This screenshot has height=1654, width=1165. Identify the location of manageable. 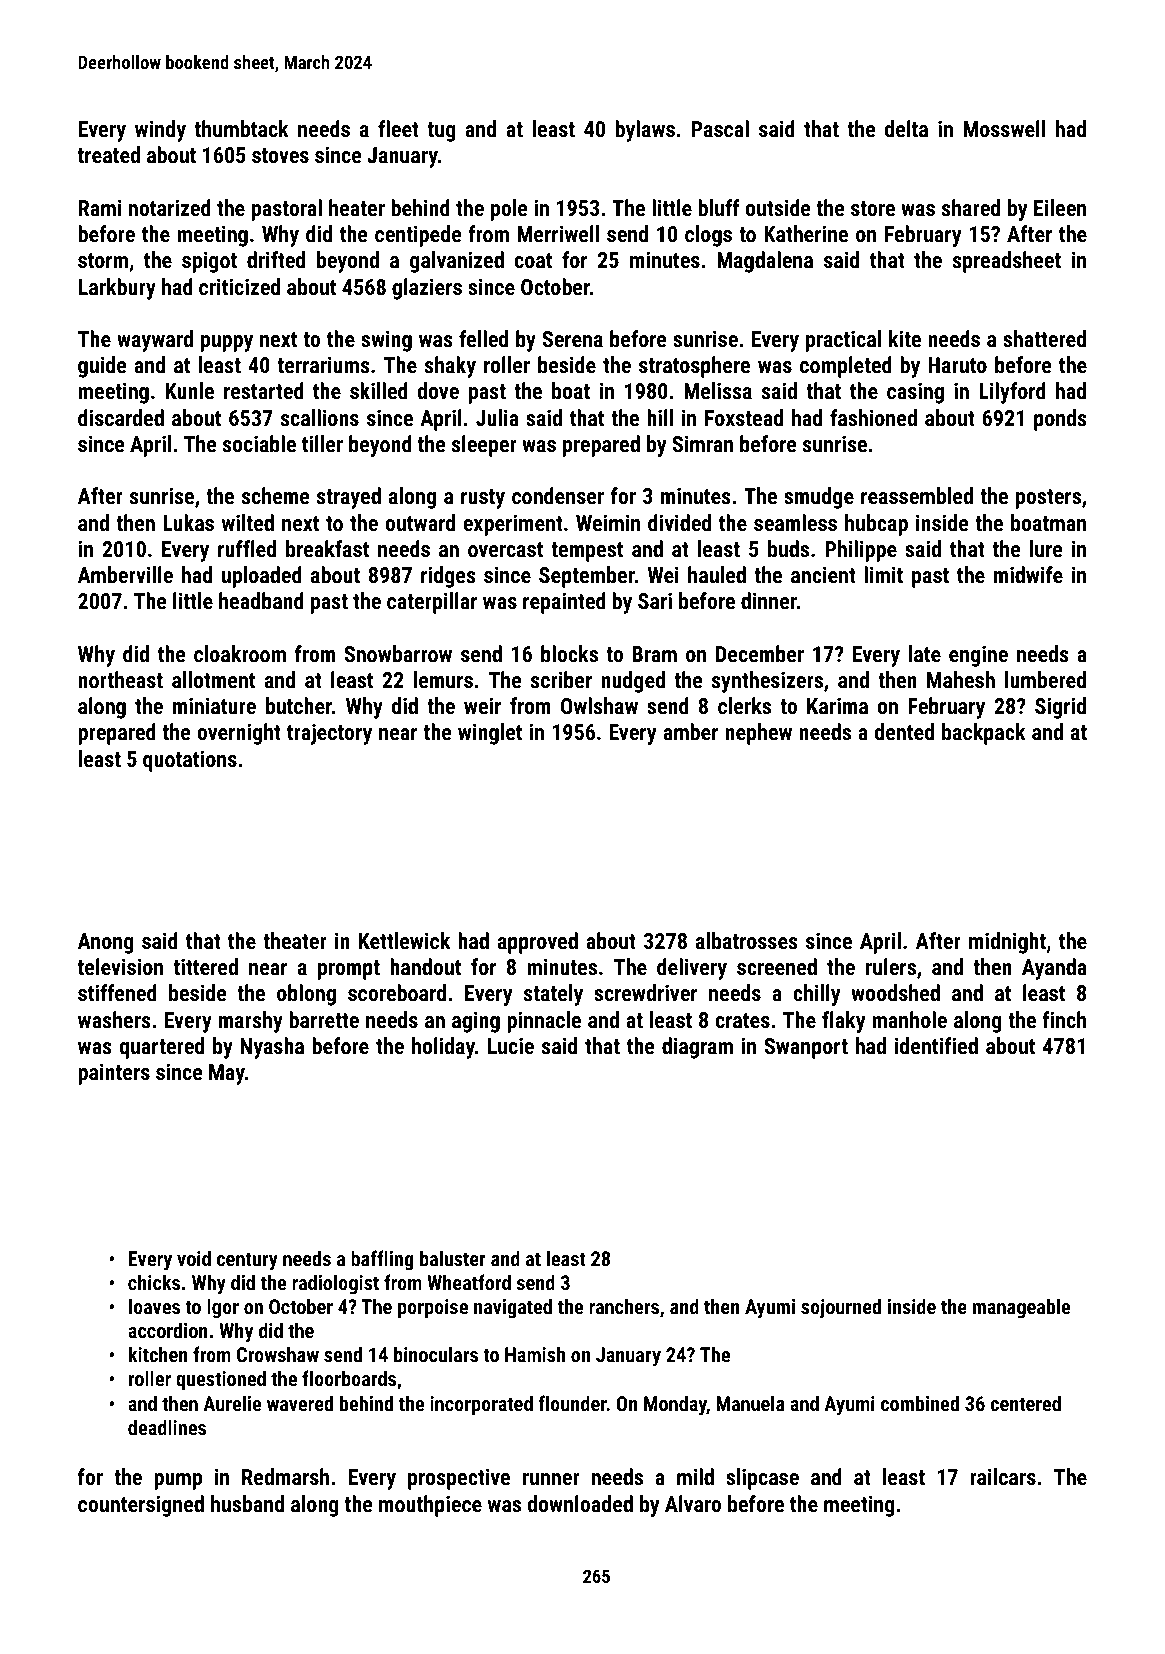
(1021, 1308).
